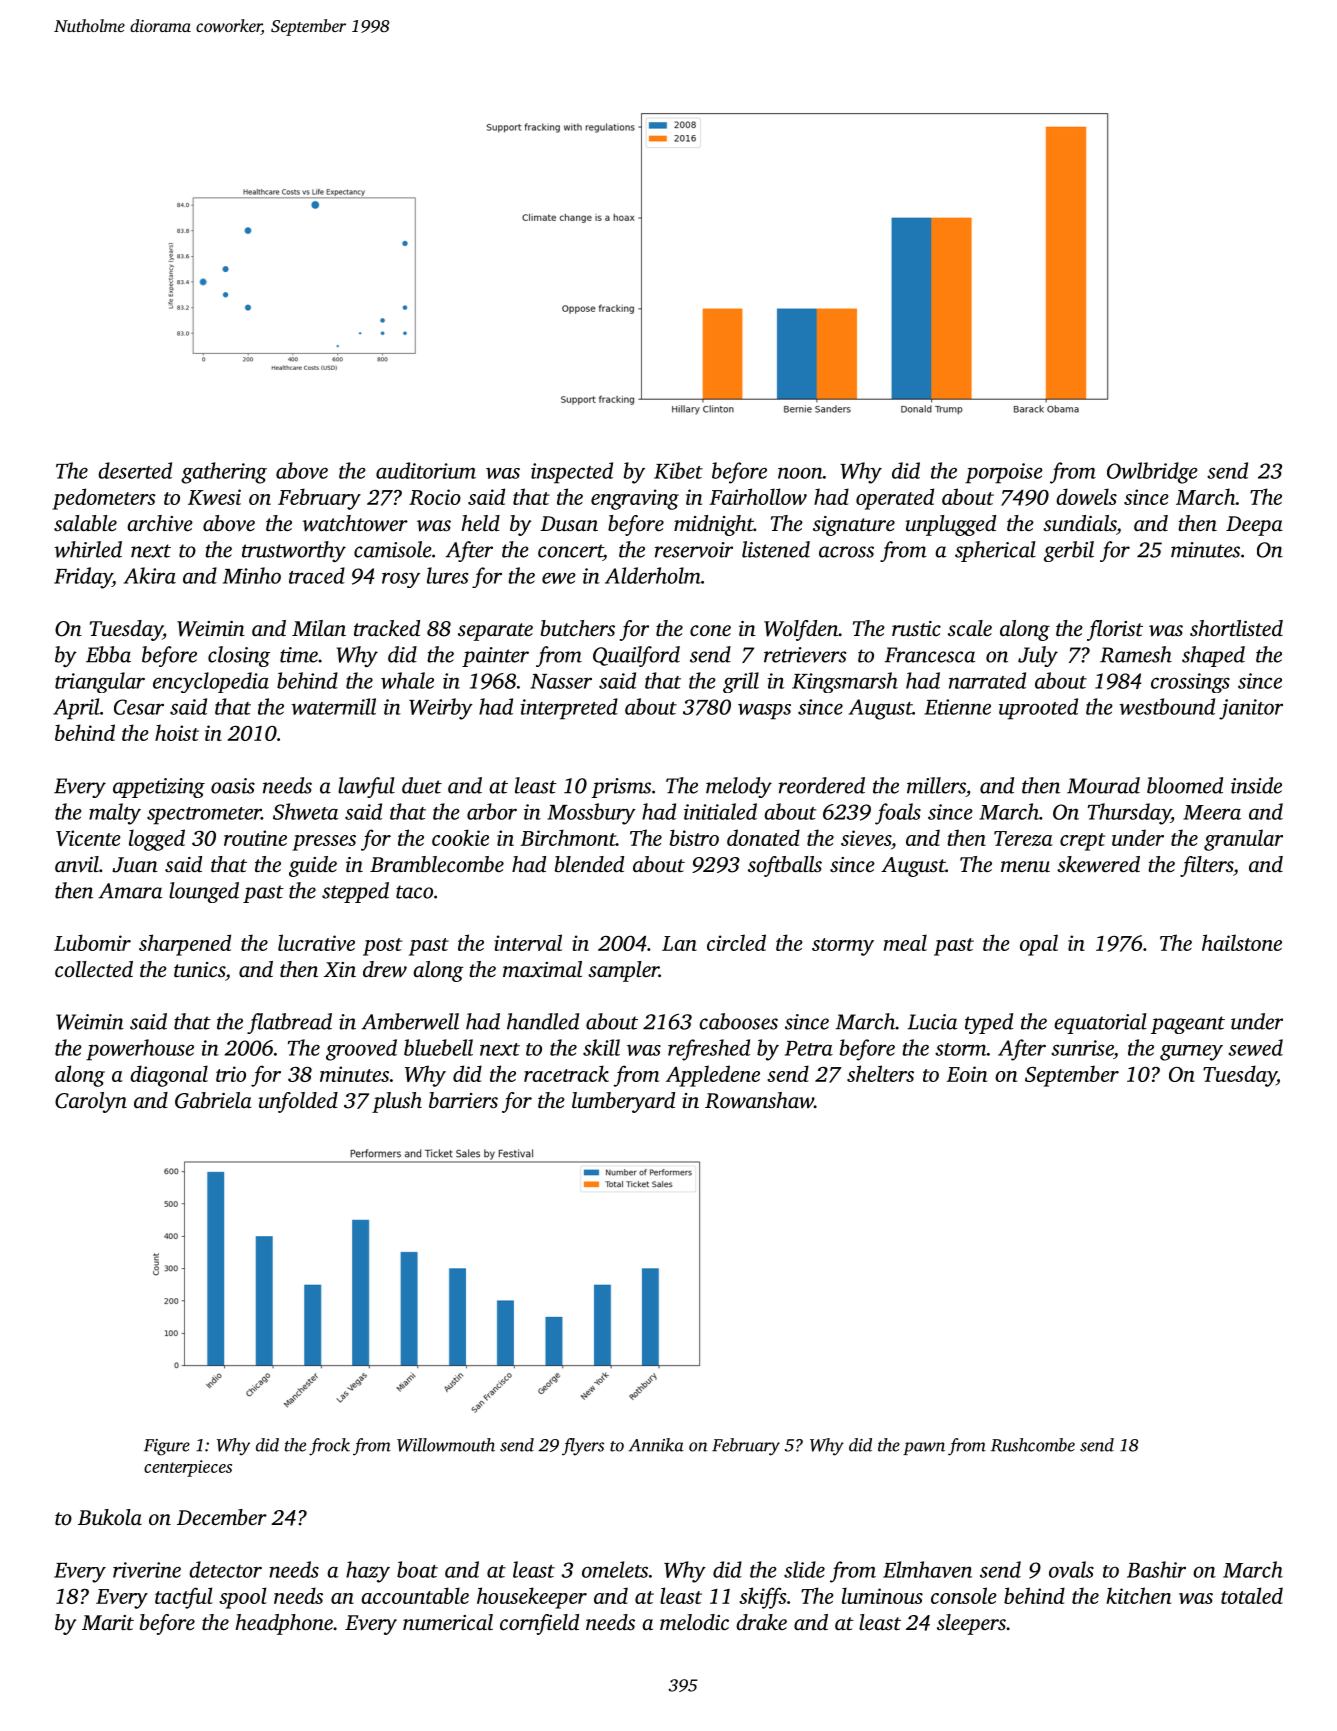 The image size is (1337, 1731). I want to click on omelets, so click(615, 1569).
